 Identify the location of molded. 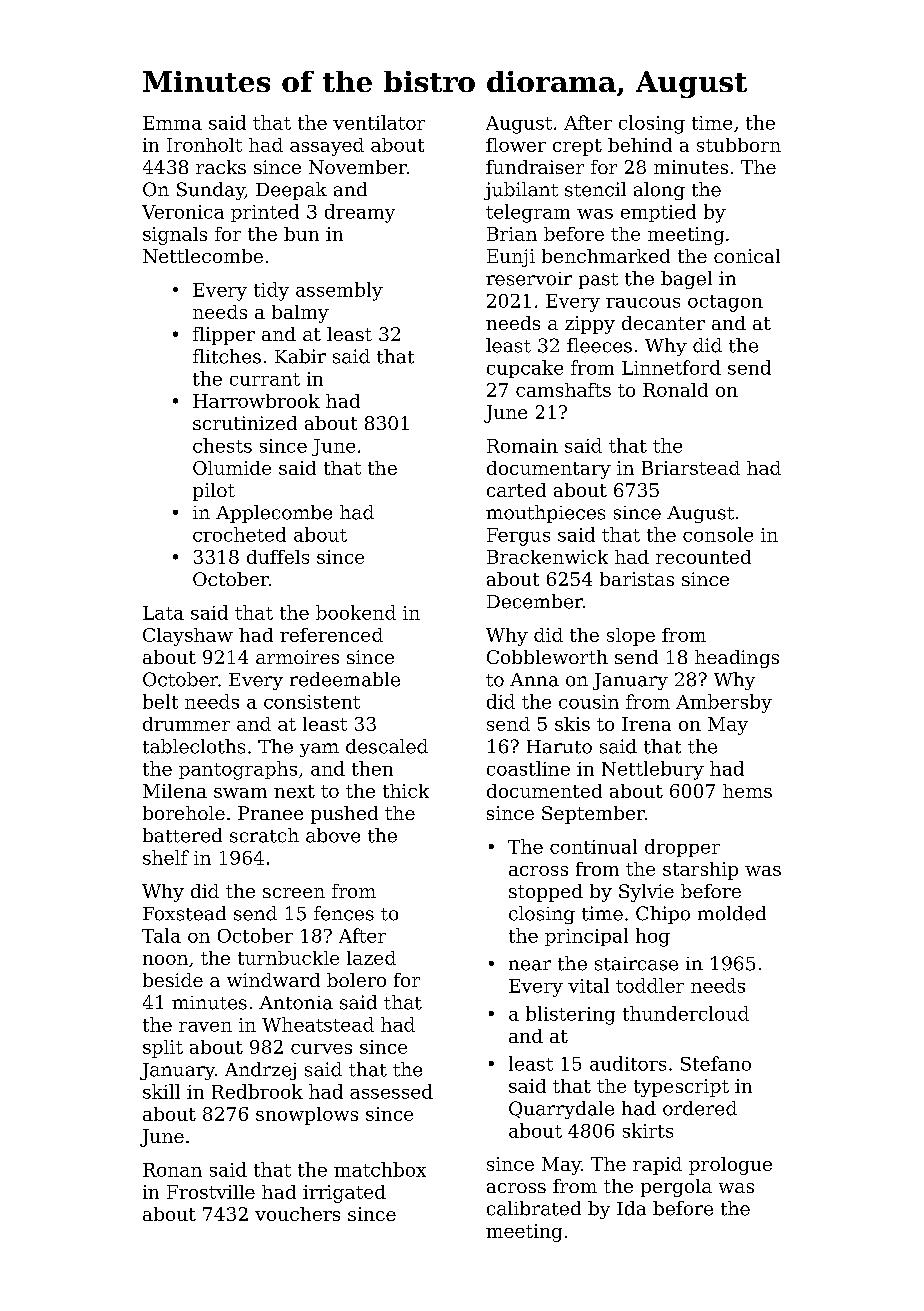
(732, 913).
